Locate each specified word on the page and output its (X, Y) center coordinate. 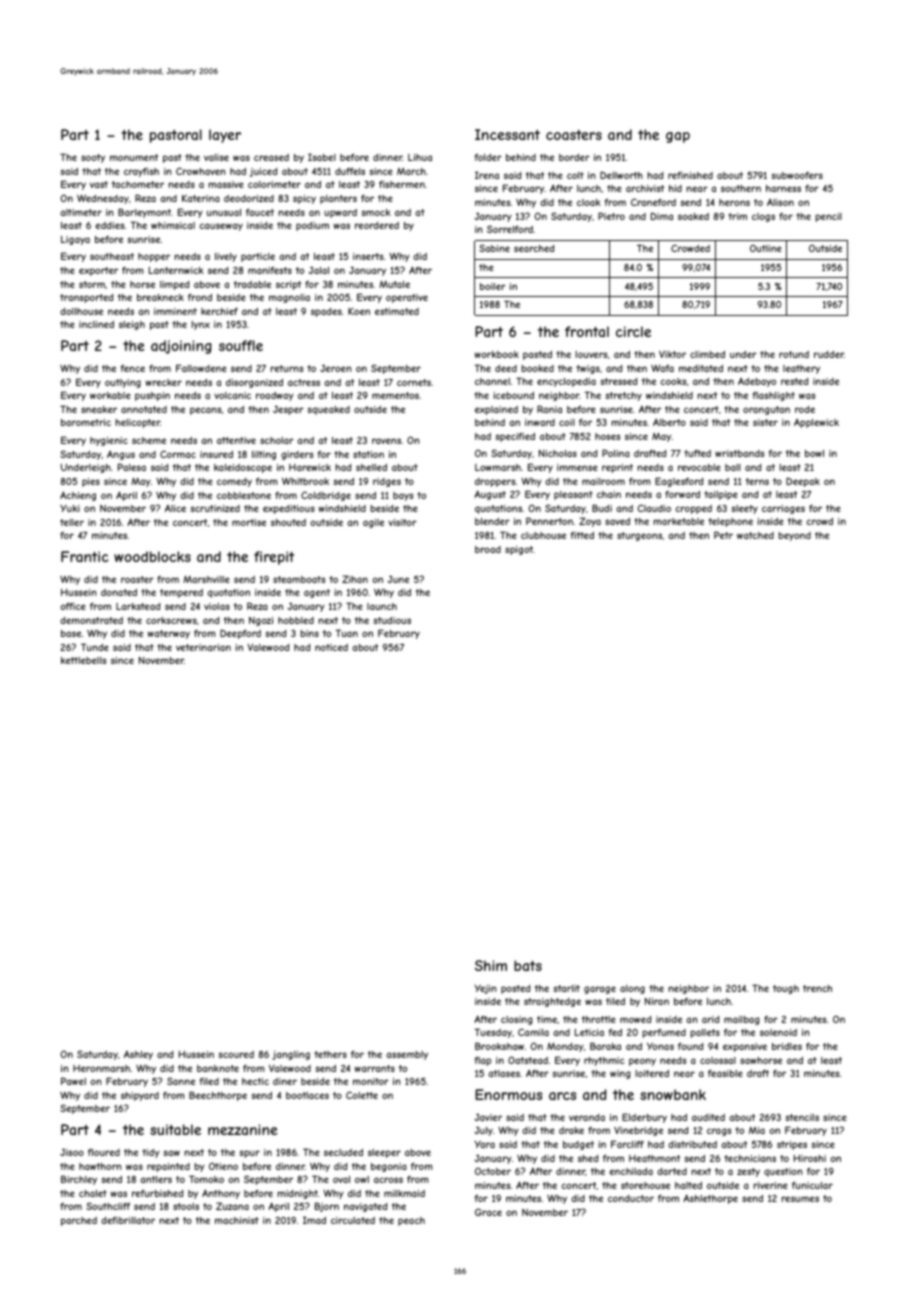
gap (678, 137)
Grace (488, 1212)
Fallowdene (201, 368)
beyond (794, 536)
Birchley (79, 1180)
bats (528, 965)
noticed (331, 647)
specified (515, 437)
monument (134, 157)
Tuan (346, 633)
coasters (574, 135)
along (632, 989)
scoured (236, 1054)
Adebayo (757, 382)
